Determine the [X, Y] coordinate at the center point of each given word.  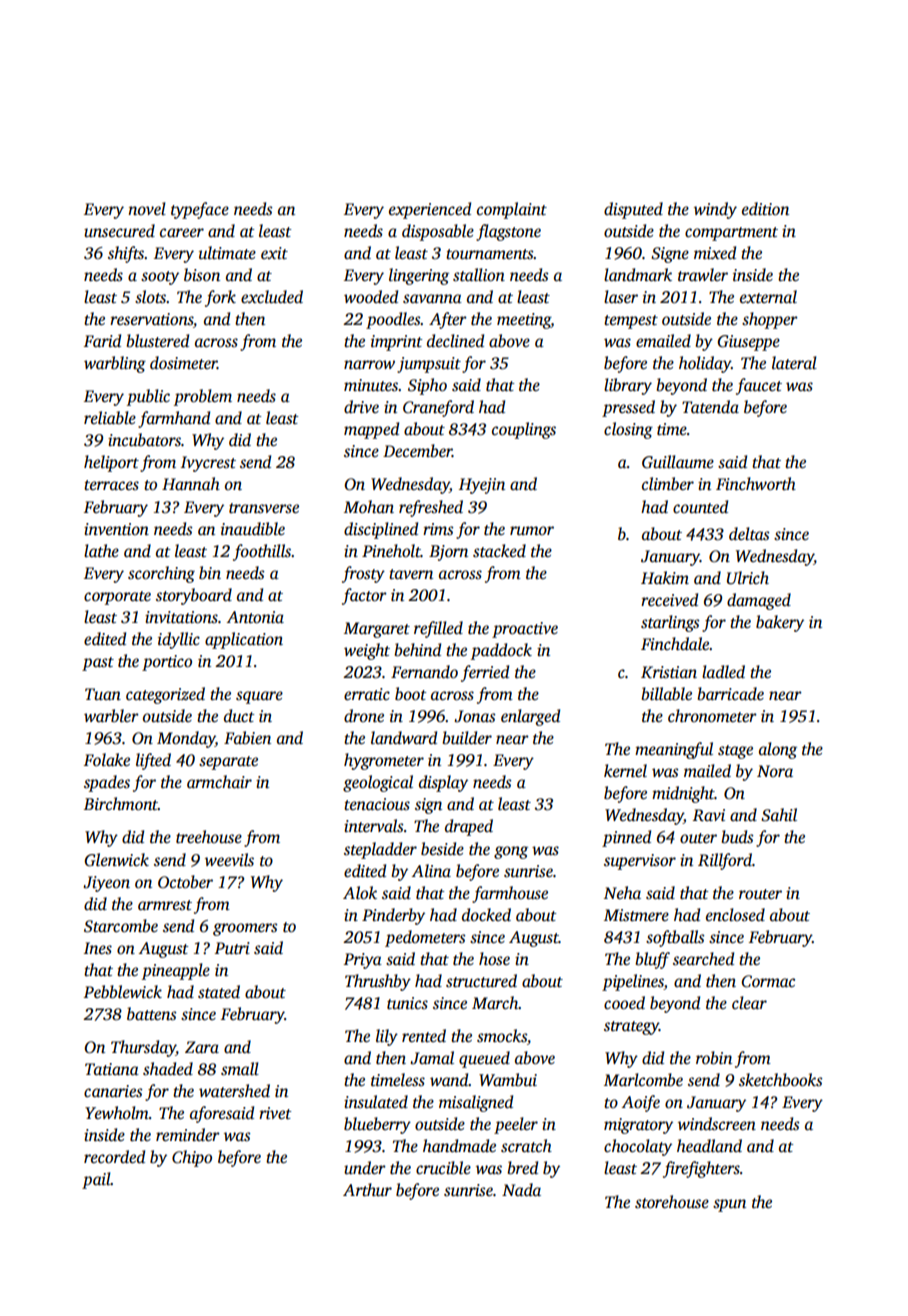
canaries [113, 1091]
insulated [376, 1102]
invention [116, 529]
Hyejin [482, 486]
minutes [371, 385]
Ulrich [748, 578]
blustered [157, 341]
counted [700, 507]
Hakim [665, 577]
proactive [525, 630]
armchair [219, 781]
